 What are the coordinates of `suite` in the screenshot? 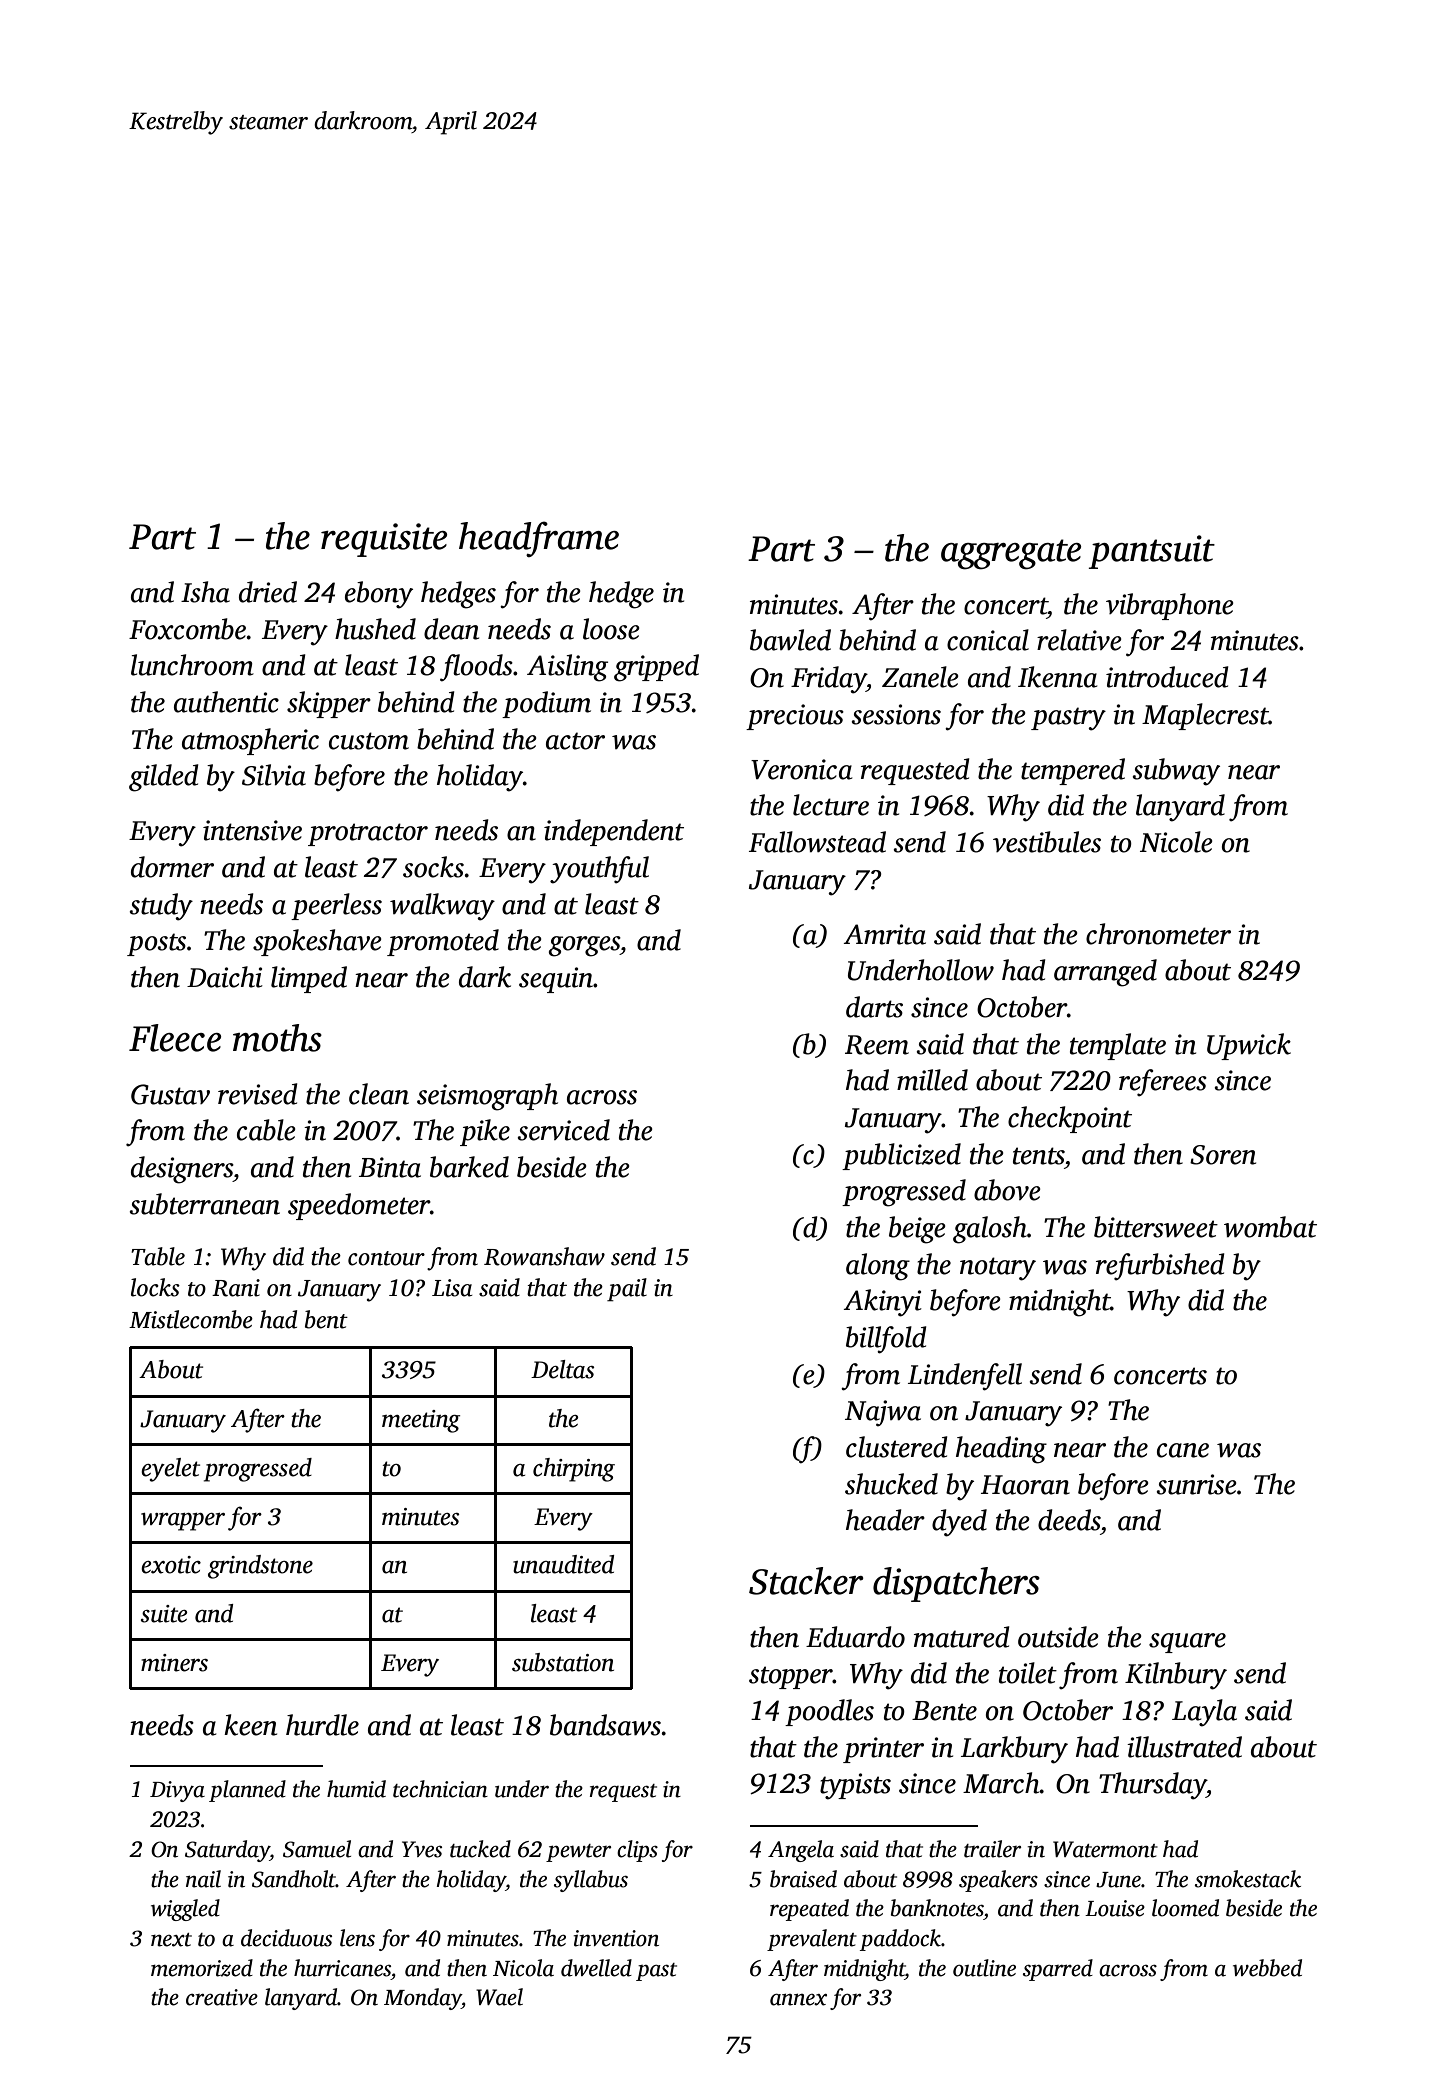 It's located at (164, 1614).
